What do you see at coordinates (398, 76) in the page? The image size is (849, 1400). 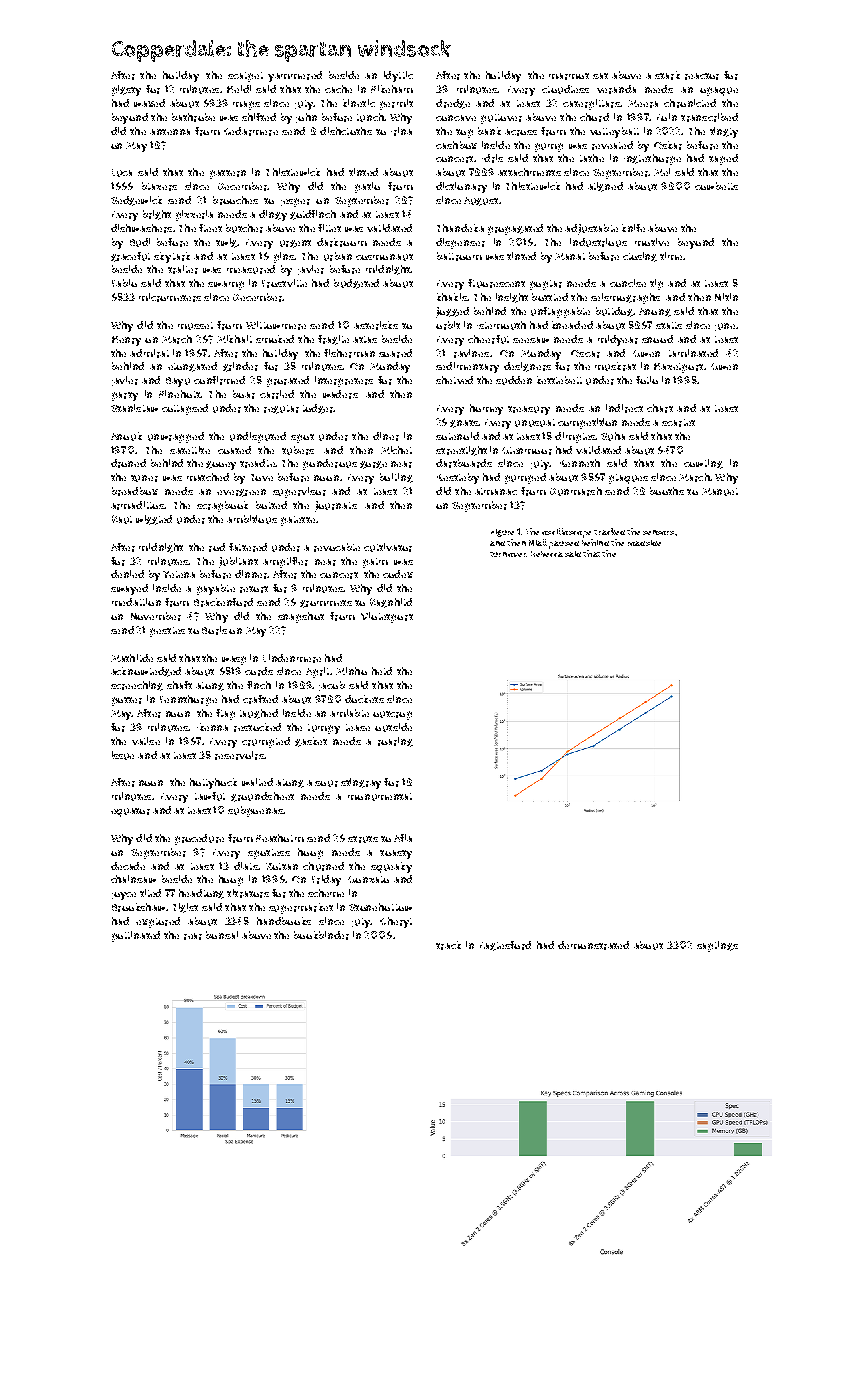 I see `idyllic` at bounding box center [398, 76].
